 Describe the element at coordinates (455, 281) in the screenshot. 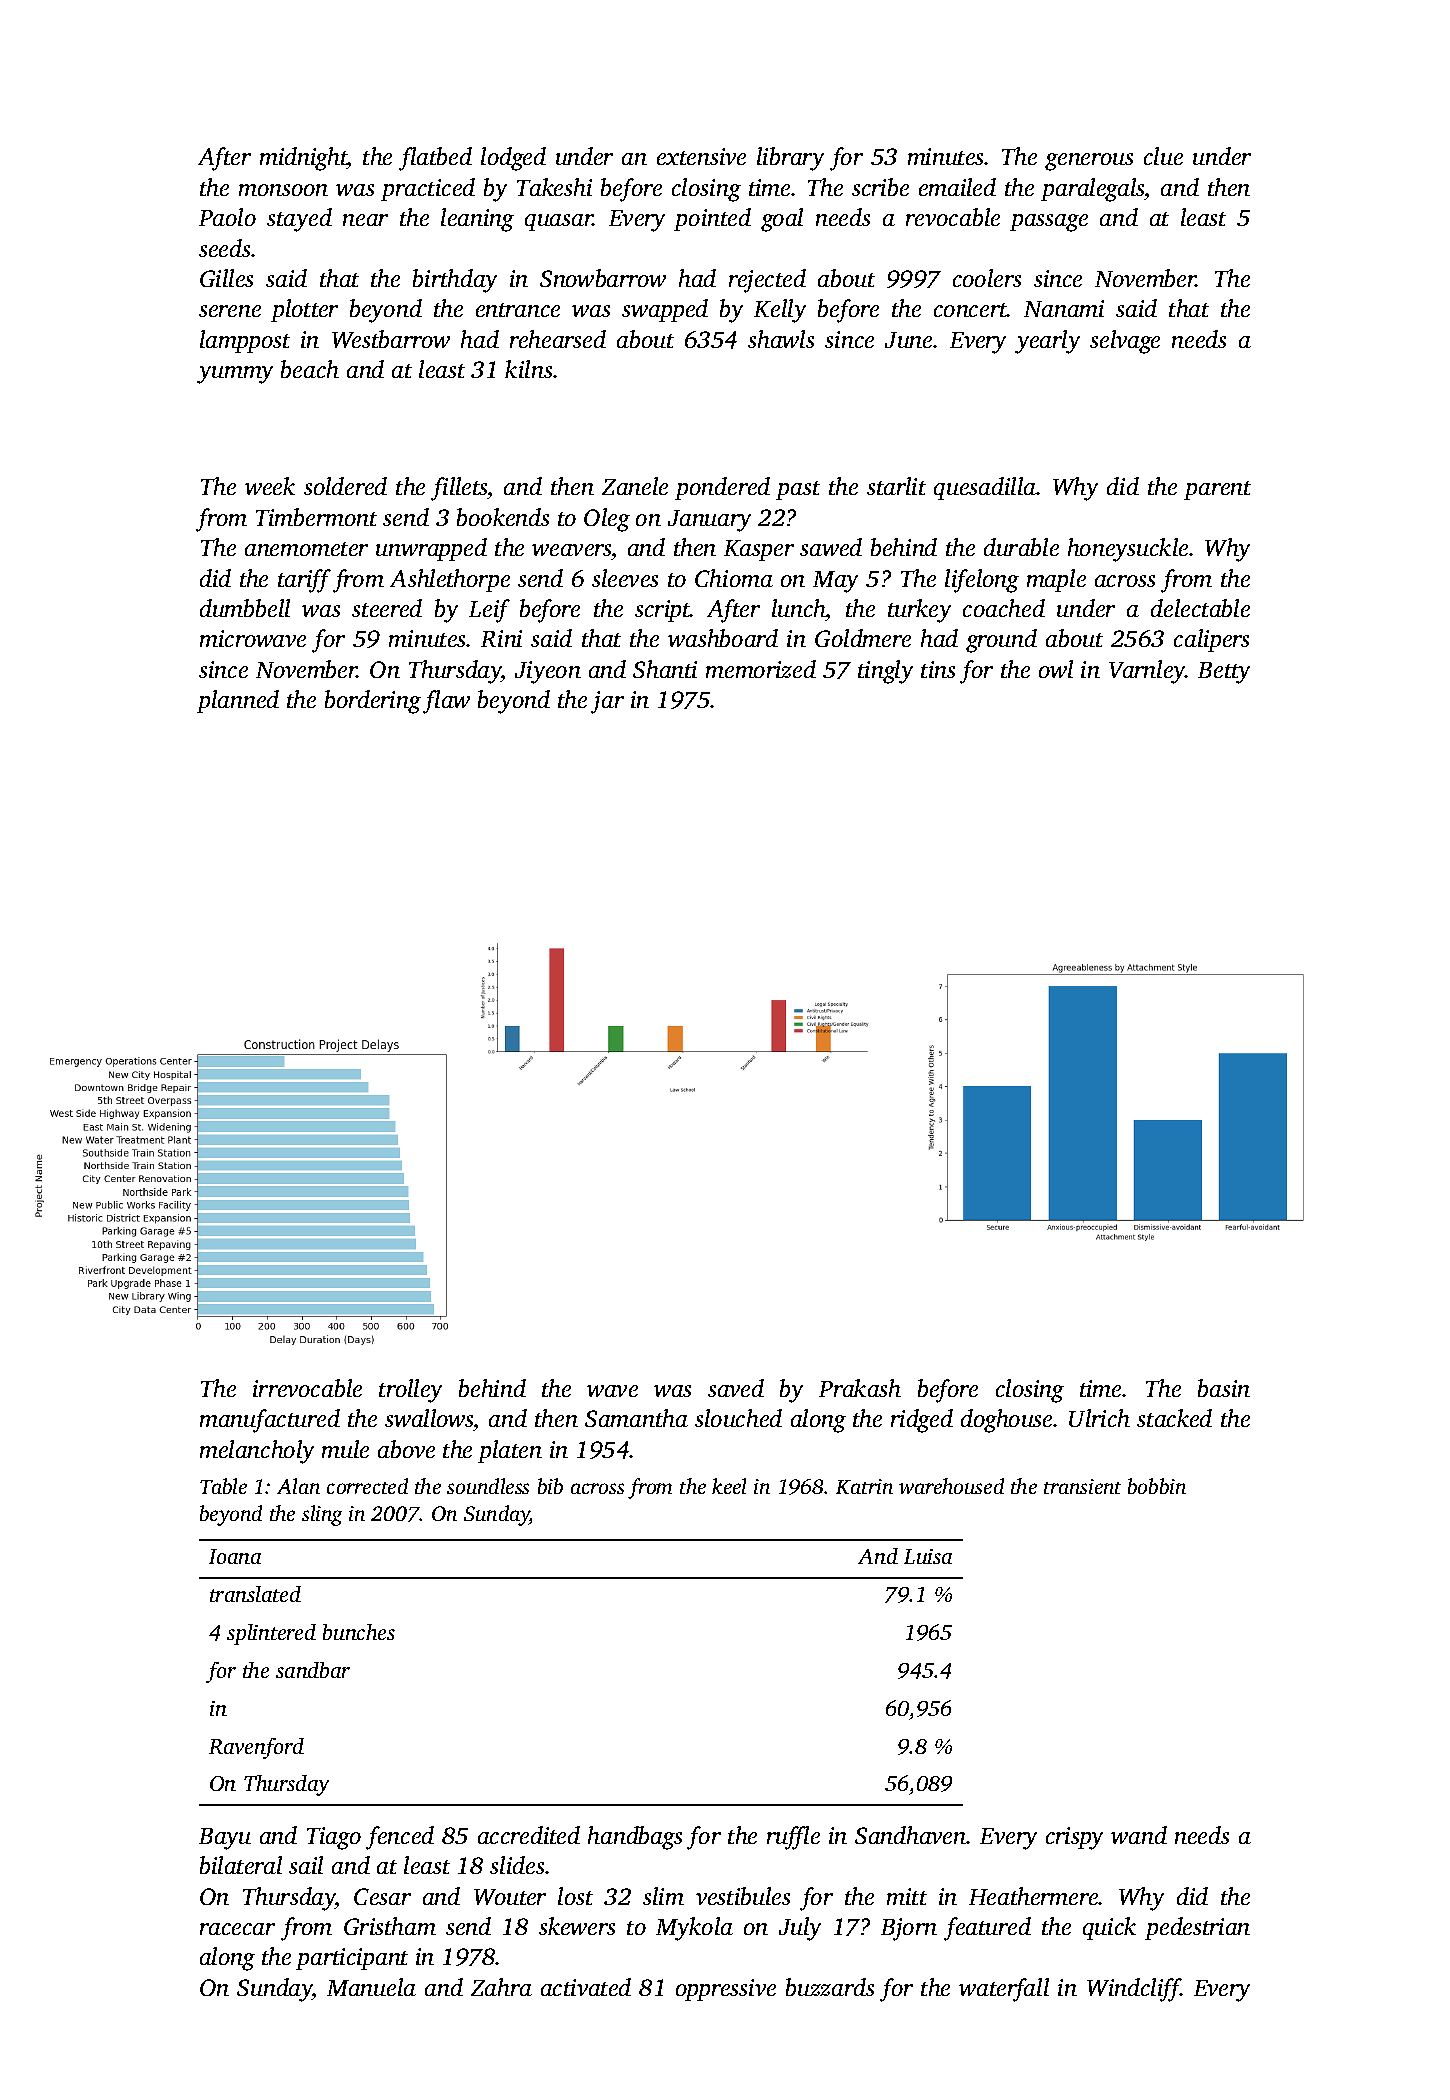

I see `birthday` at that location.
